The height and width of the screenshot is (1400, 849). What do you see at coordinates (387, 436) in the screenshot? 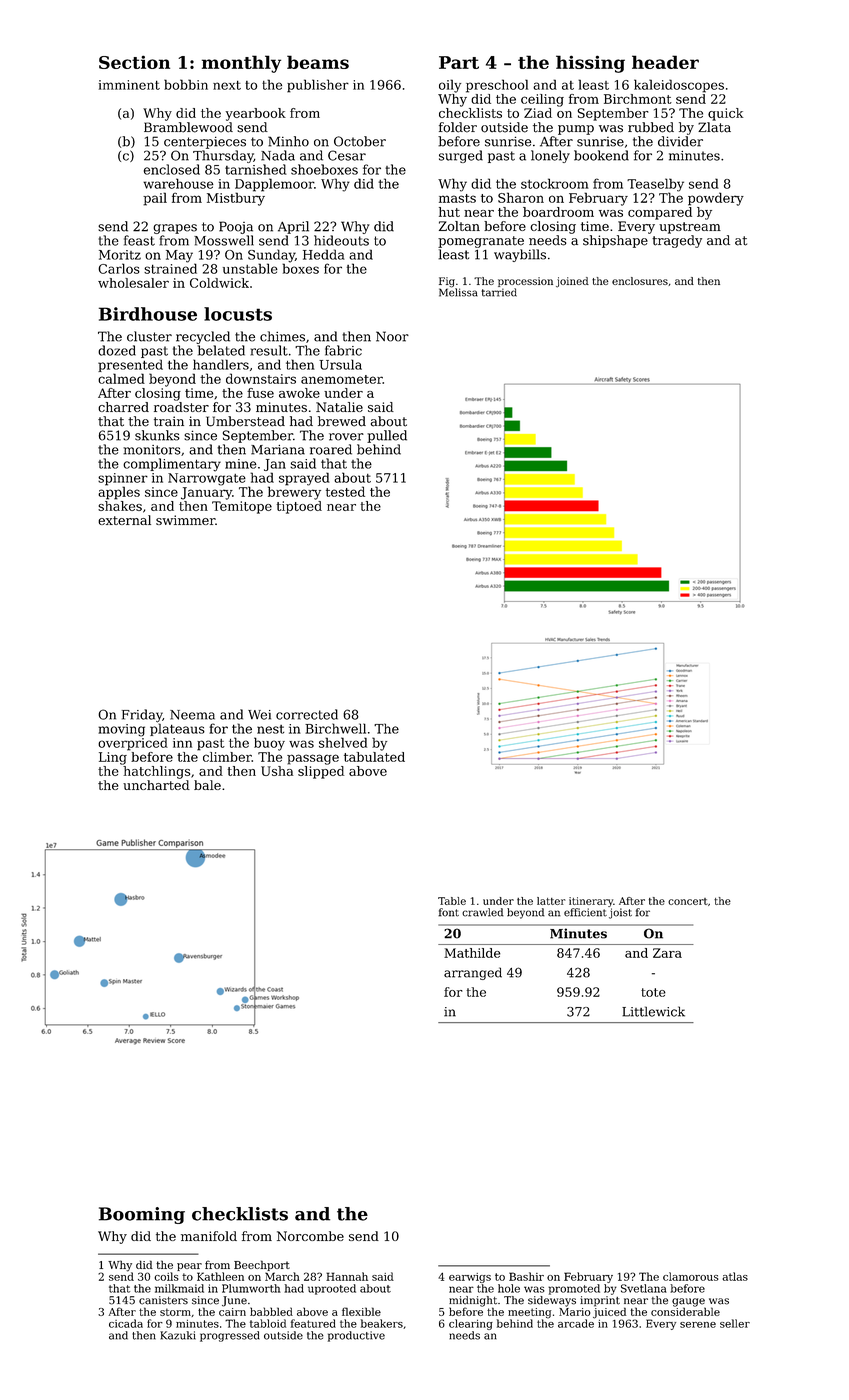
I see `pulled` at bounding box center [387, 436].
